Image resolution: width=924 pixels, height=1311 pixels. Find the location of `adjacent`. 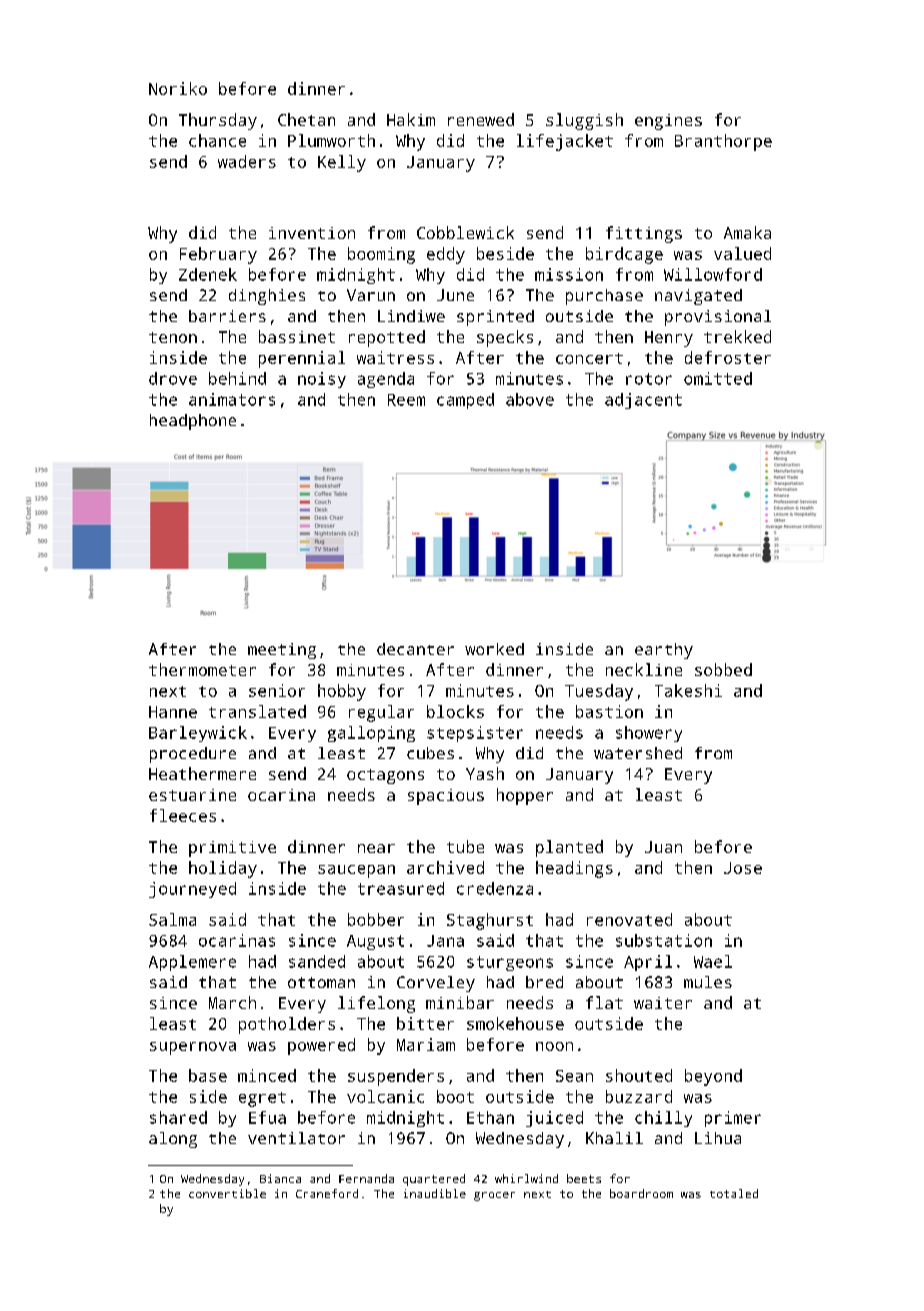

adjacent is located at coordinates (643, 401).
